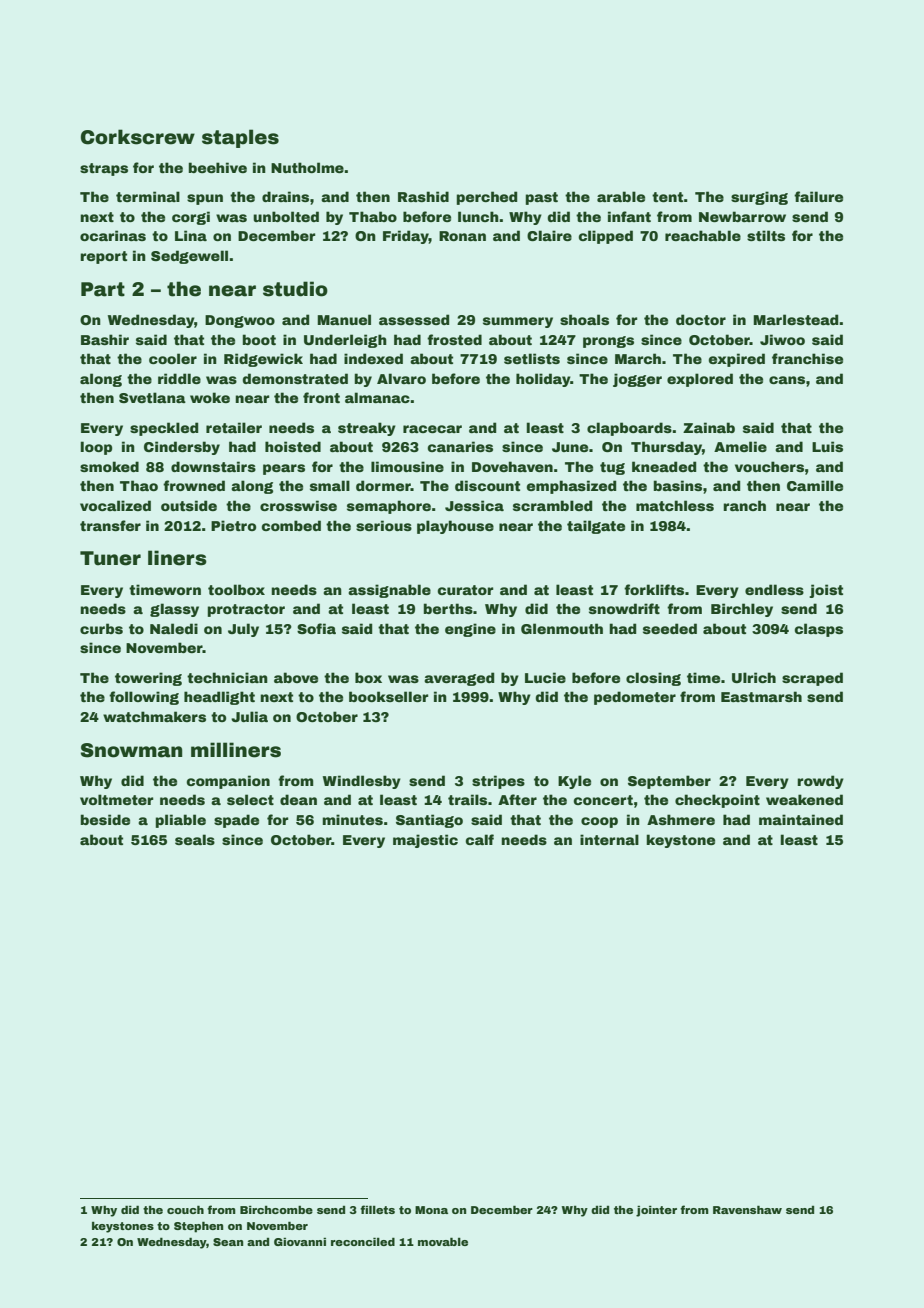 Image resolution: width=924 pixels, height=1308 pixels. Describe the element at coordinates (189, 505) in the screenshot. I see `outside` at that location.
